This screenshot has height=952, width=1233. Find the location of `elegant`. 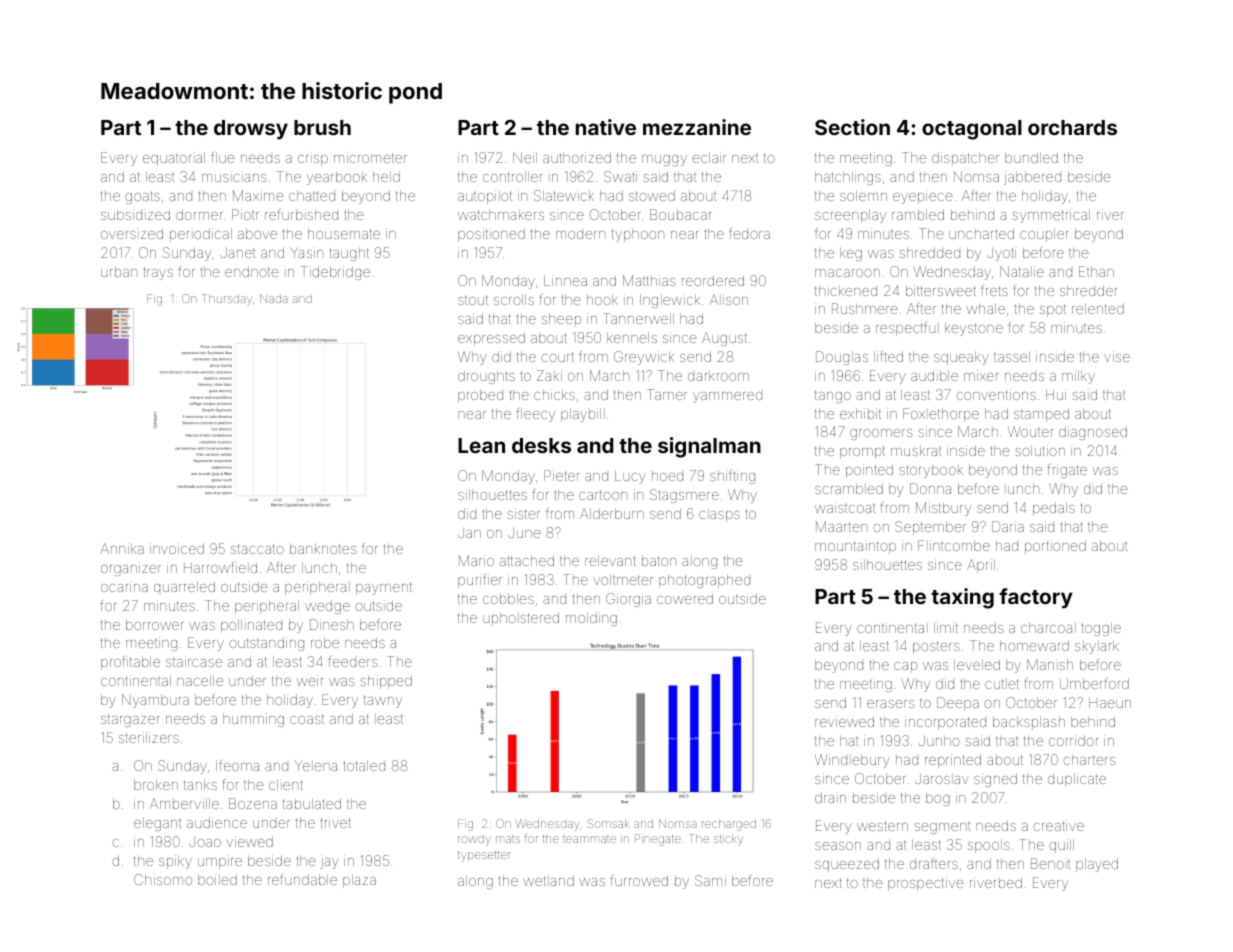

elegant is located at coordinates (157, 824).
